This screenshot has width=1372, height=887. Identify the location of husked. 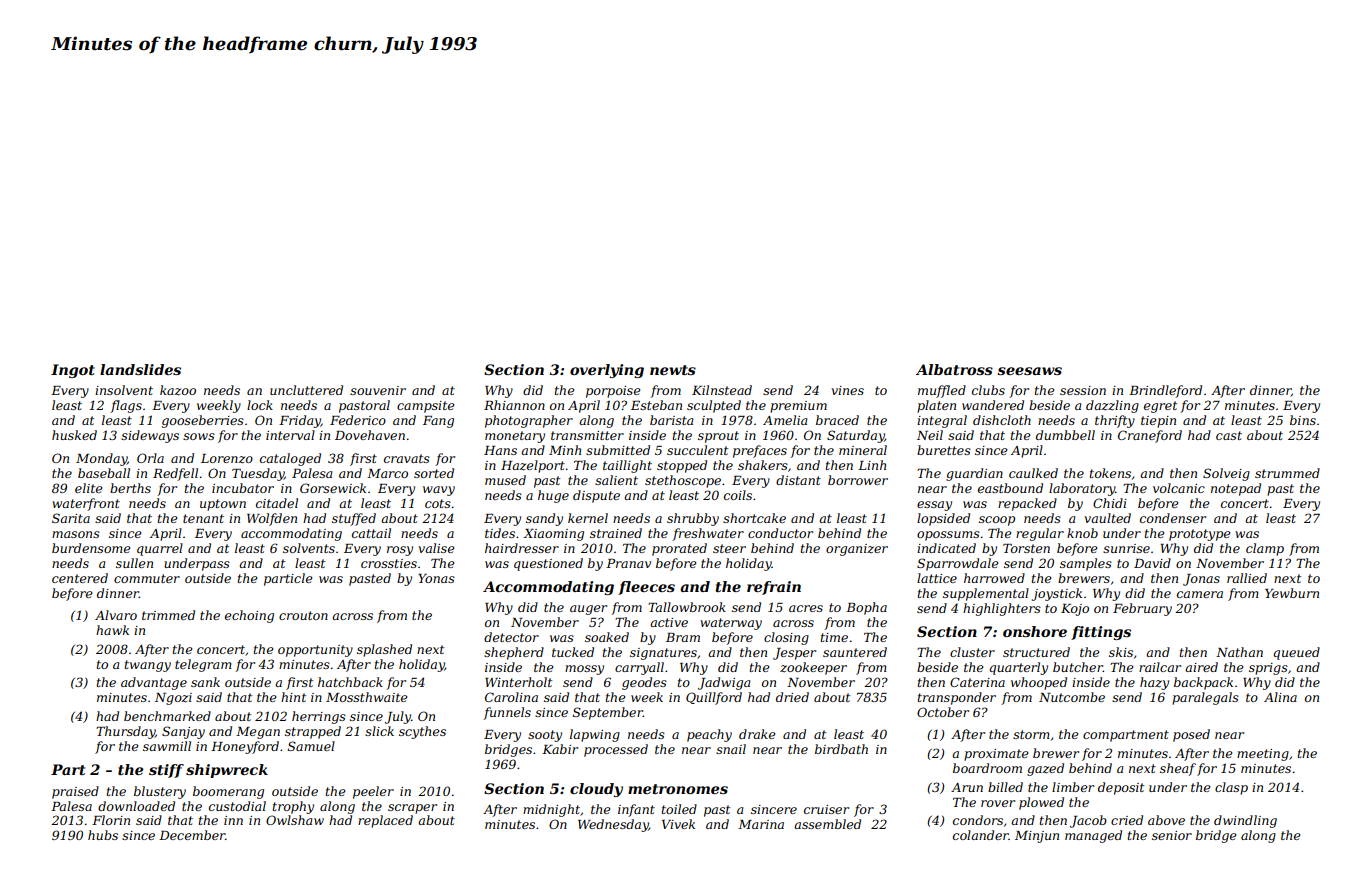
(74, 435).
